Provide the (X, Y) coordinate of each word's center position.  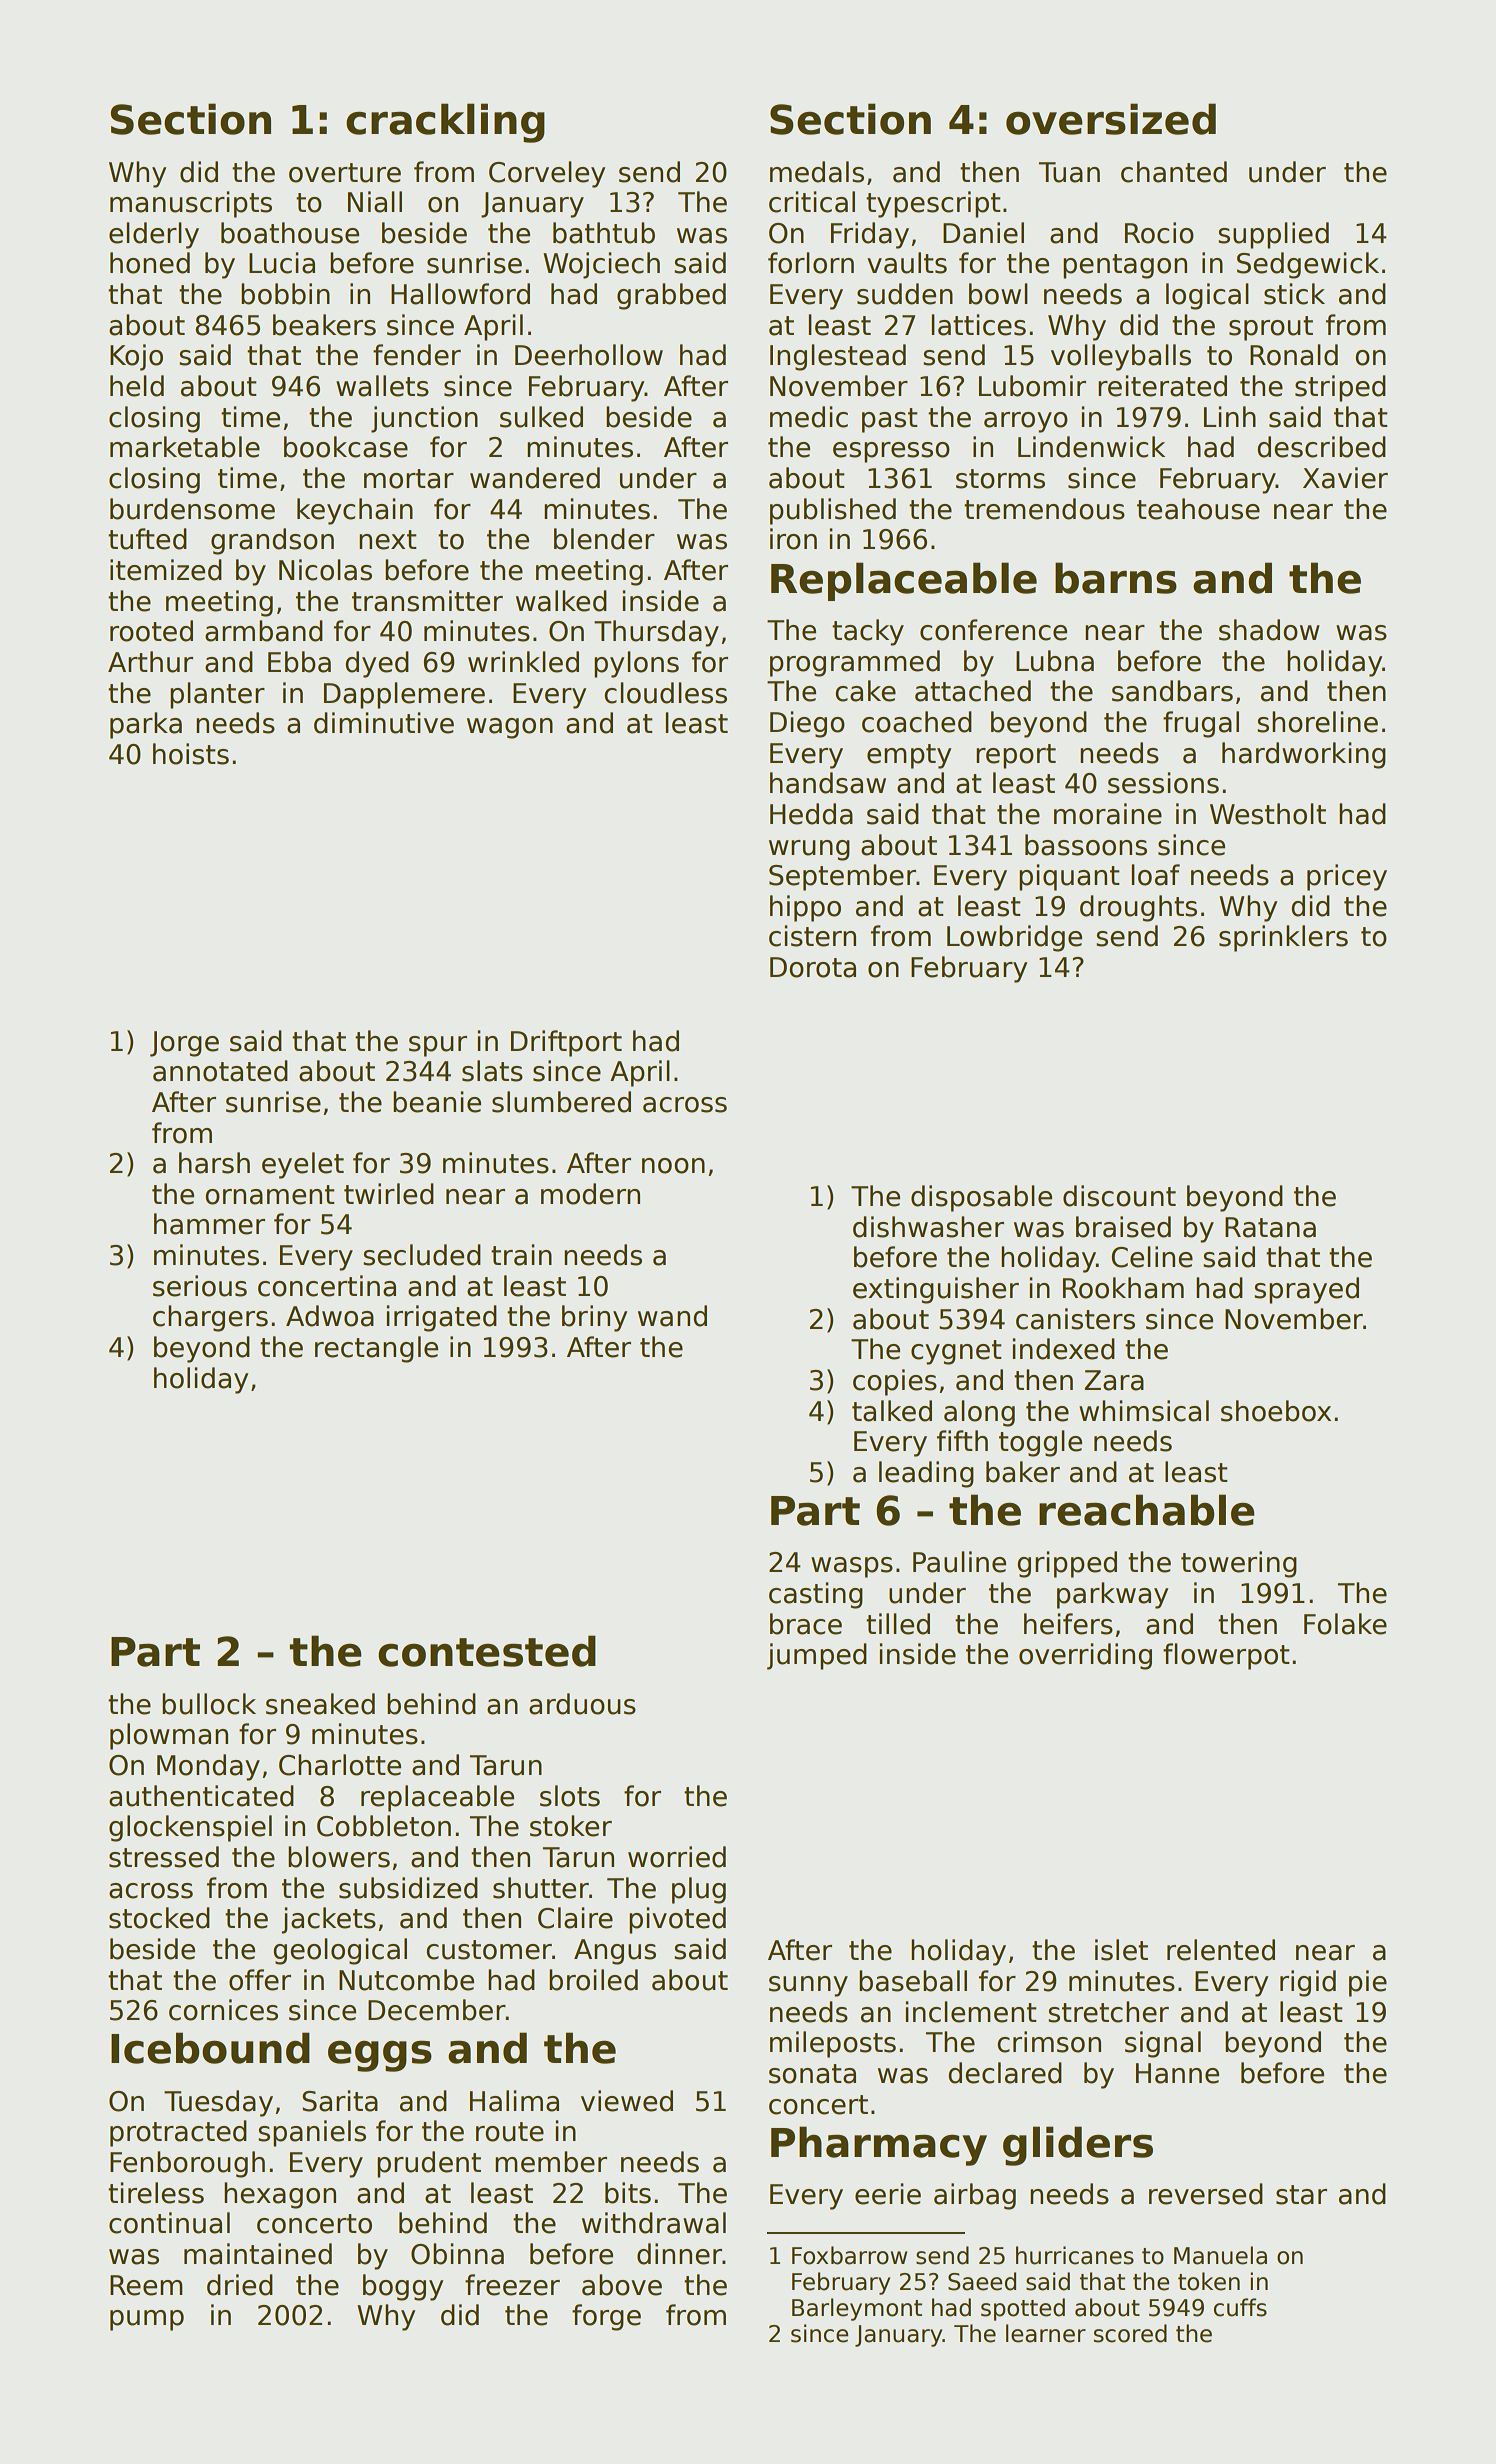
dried (240, 2285)
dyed (377, 664)
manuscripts (191, 204)
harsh (214, 1163)
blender (604, 539)
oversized (1111, 119)
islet (1121, 1950)
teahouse (1198, 509)
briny (594, 1318)
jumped (817, 1656)
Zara (1114, 1380)
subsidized (408, 1888)
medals (817, 172)
